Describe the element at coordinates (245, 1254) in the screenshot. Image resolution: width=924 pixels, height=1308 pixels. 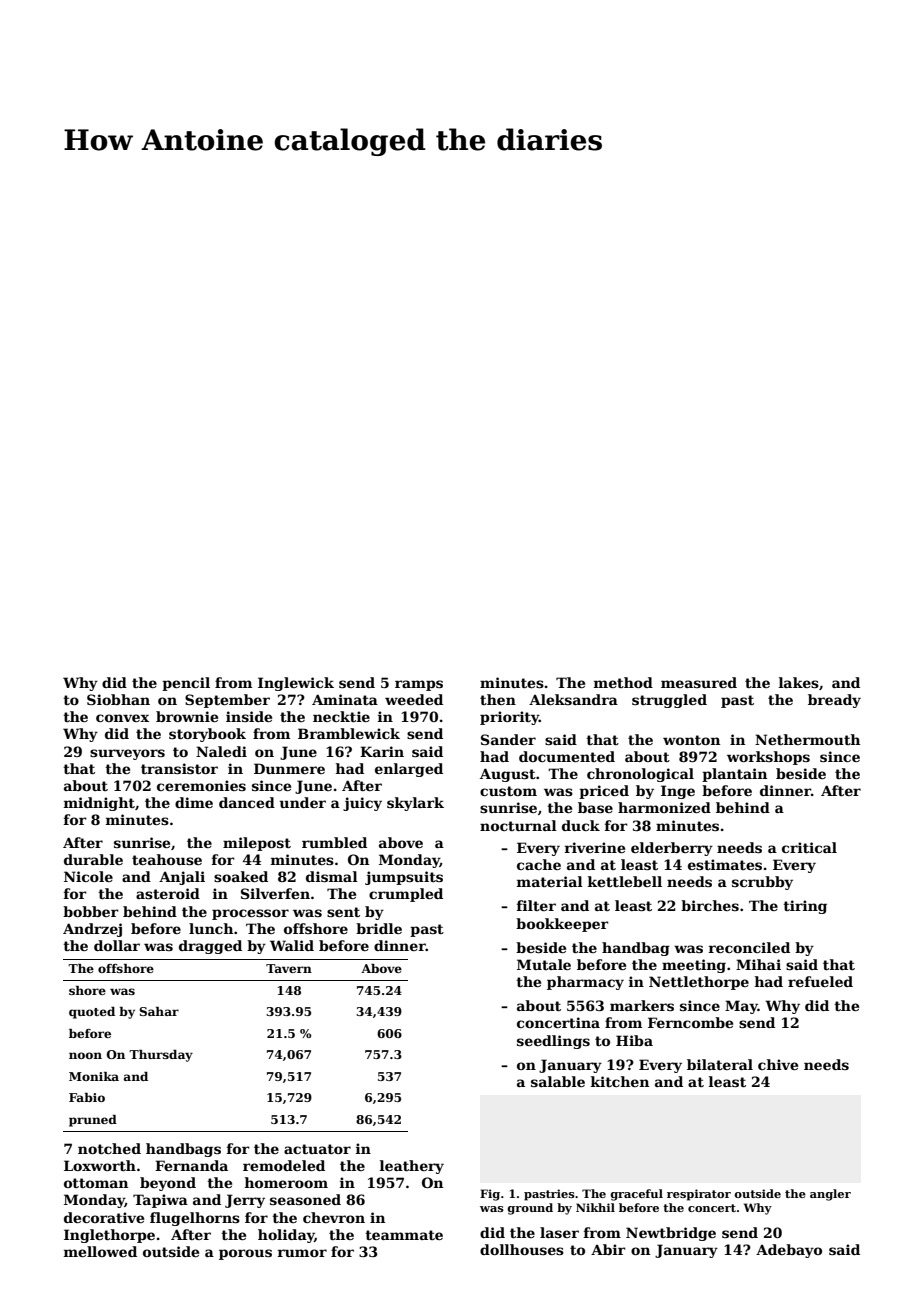
I see `porous` at that location.
